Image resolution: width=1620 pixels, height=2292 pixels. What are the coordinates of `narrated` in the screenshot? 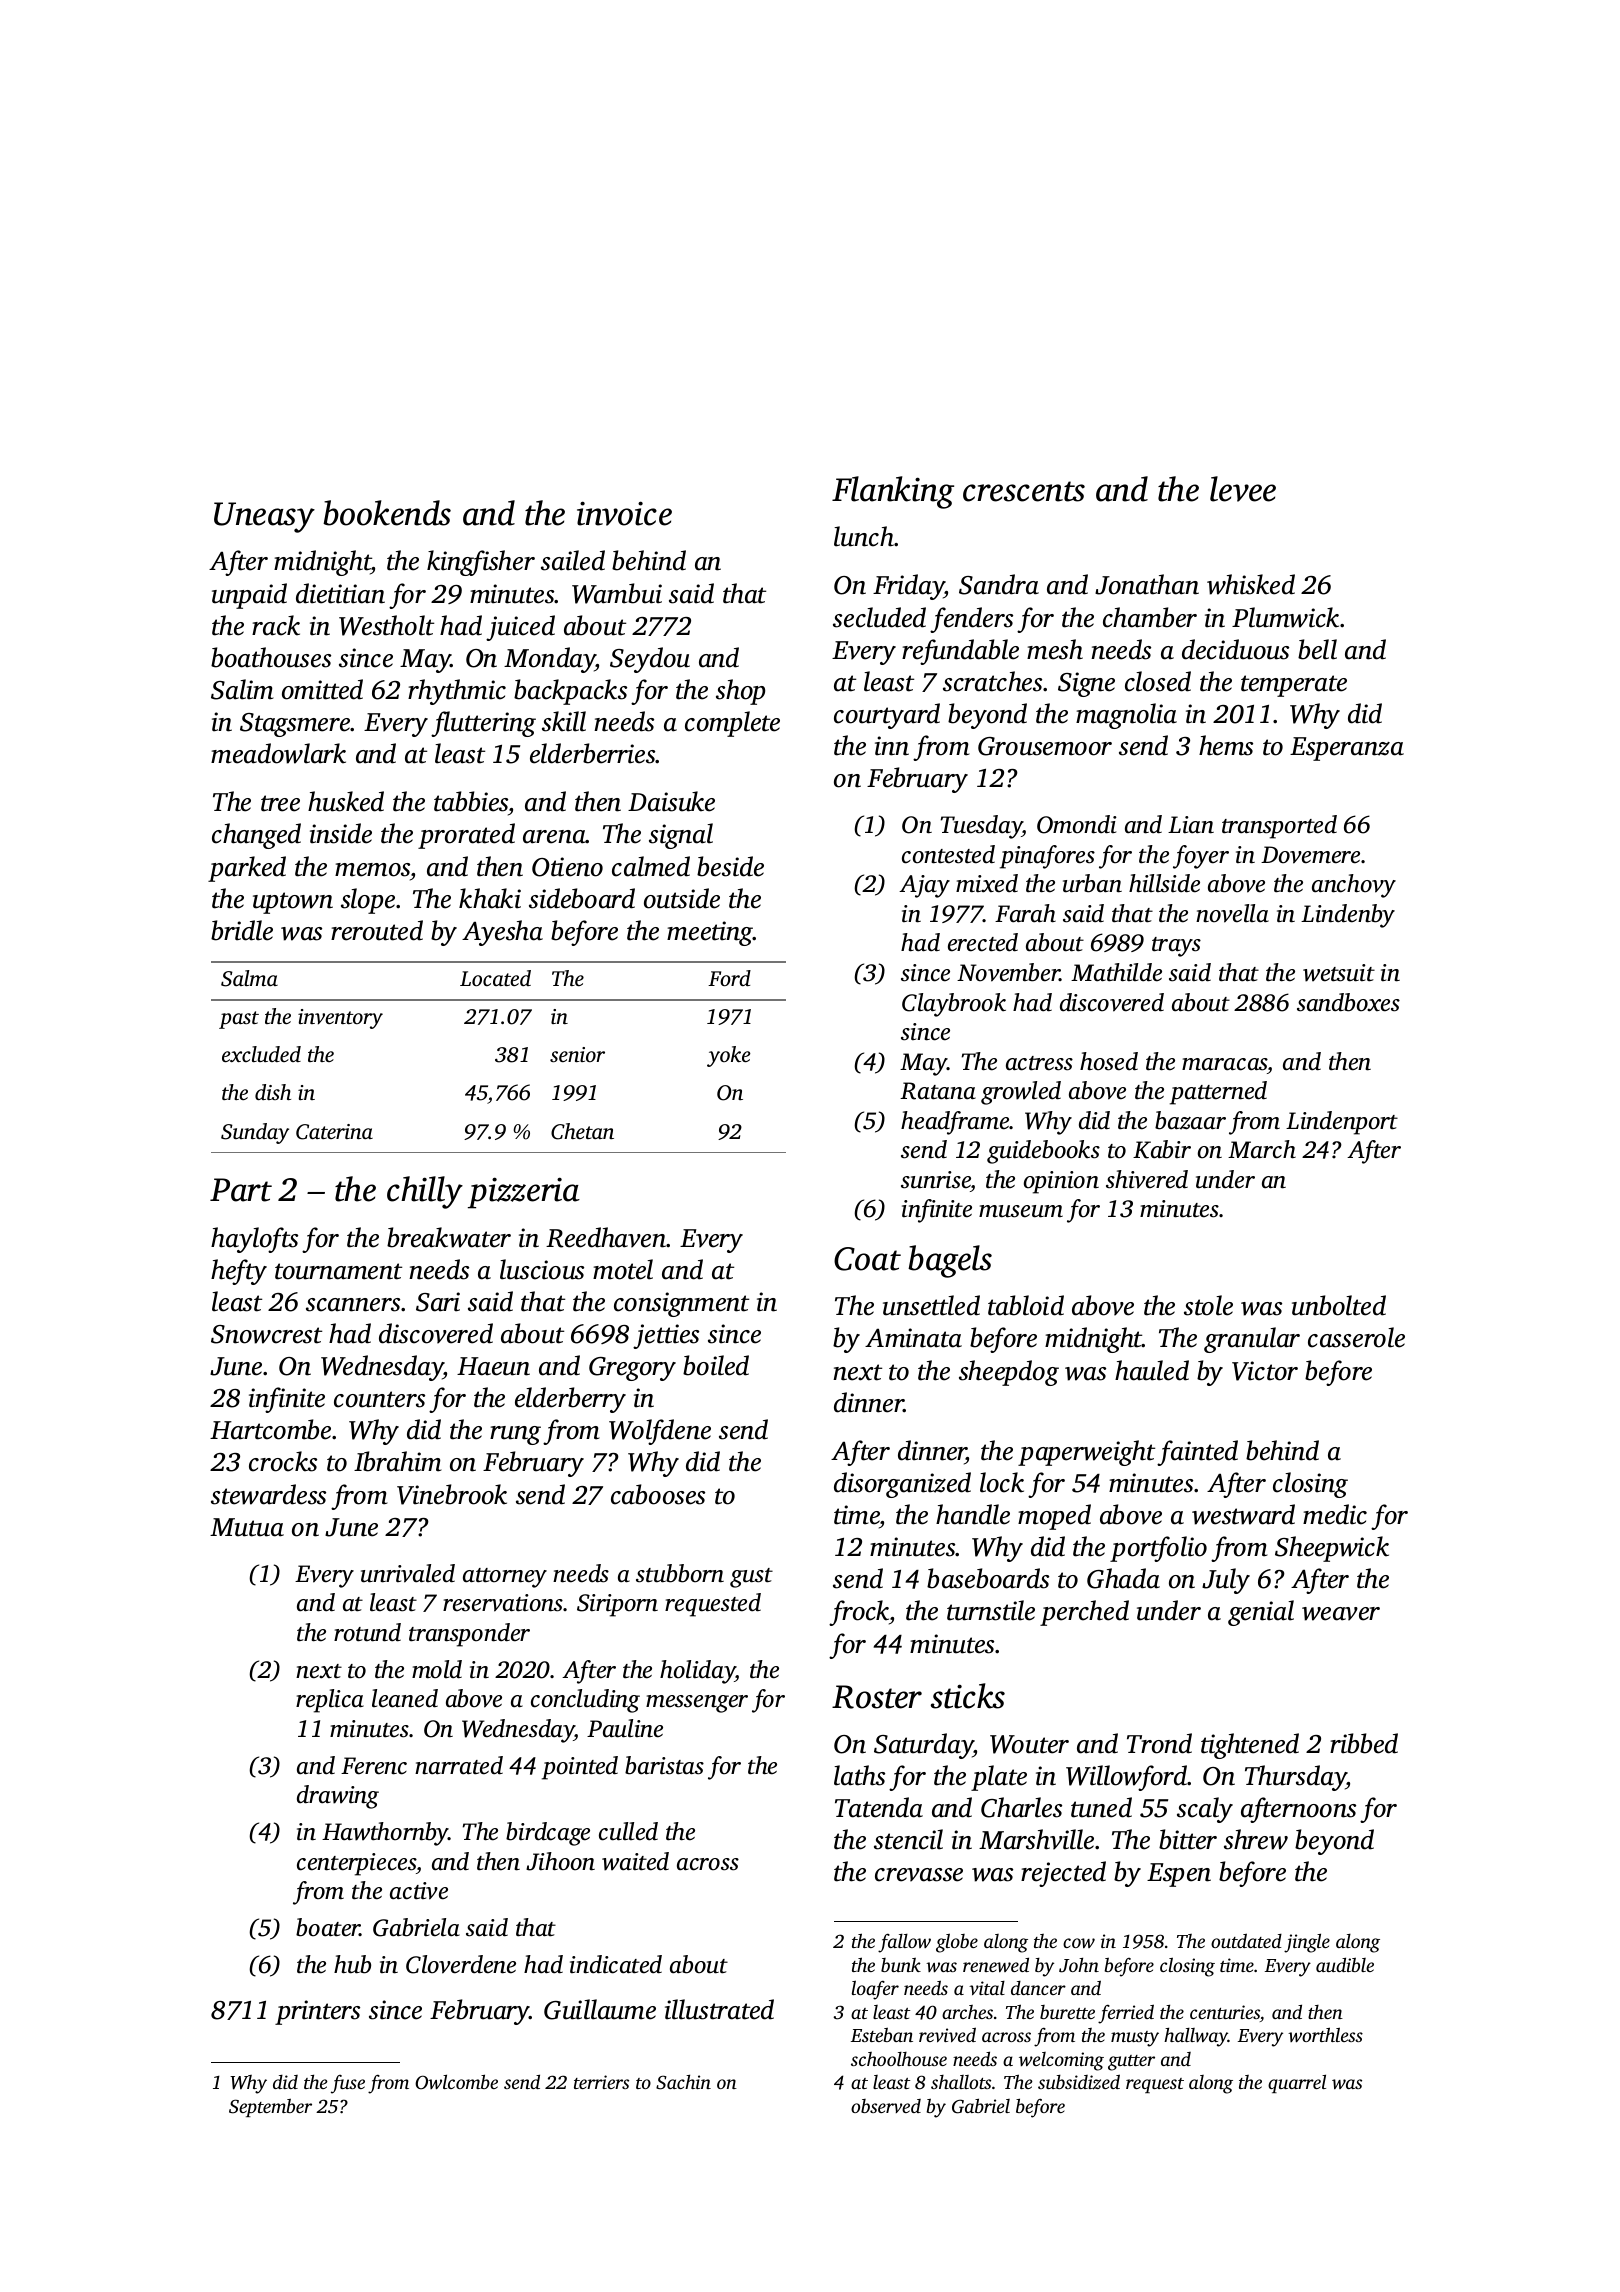 It's located at (459, 1765).
